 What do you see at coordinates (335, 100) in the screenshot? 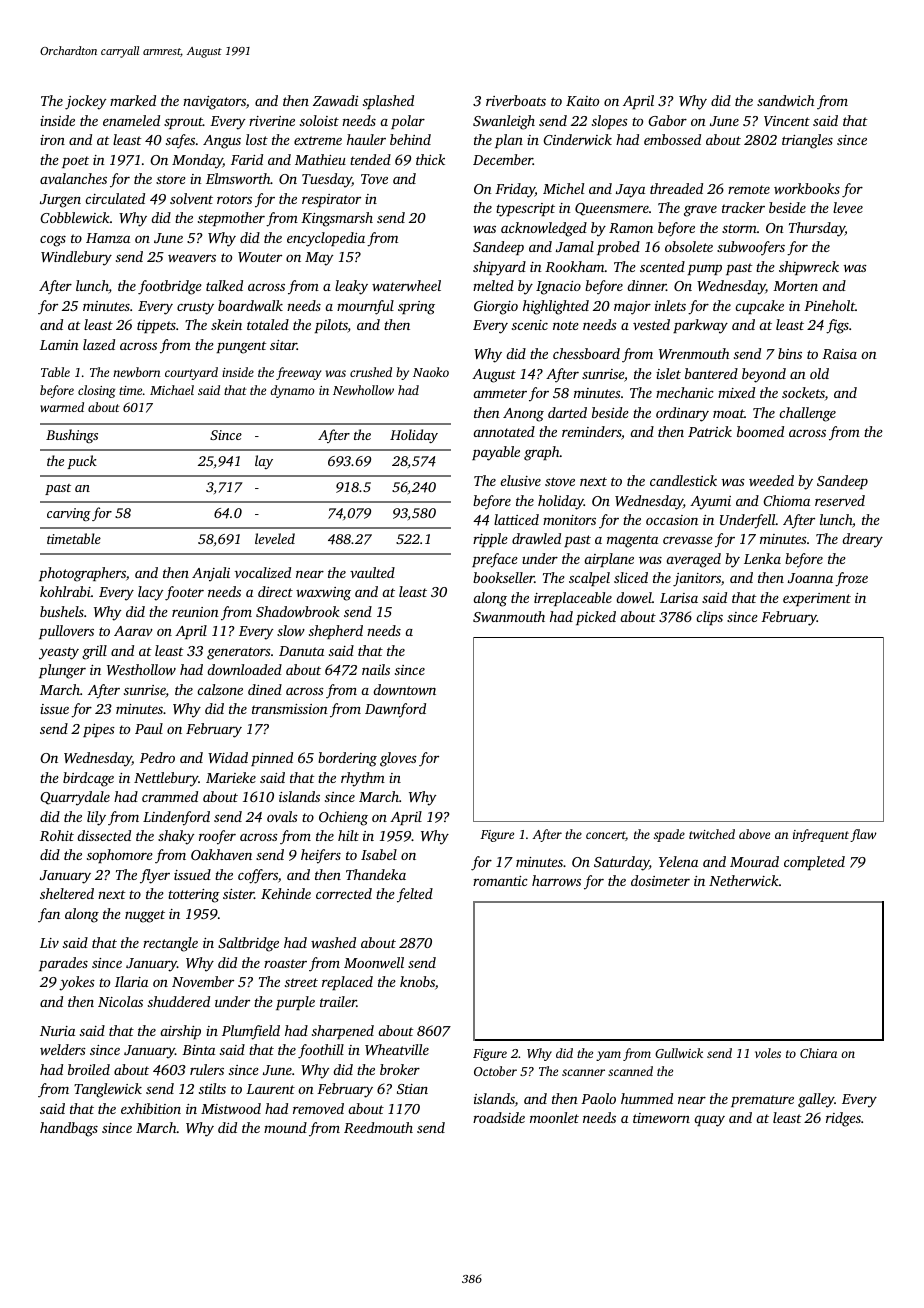
I see `Zawadi` at bounding box center [335, 100].
